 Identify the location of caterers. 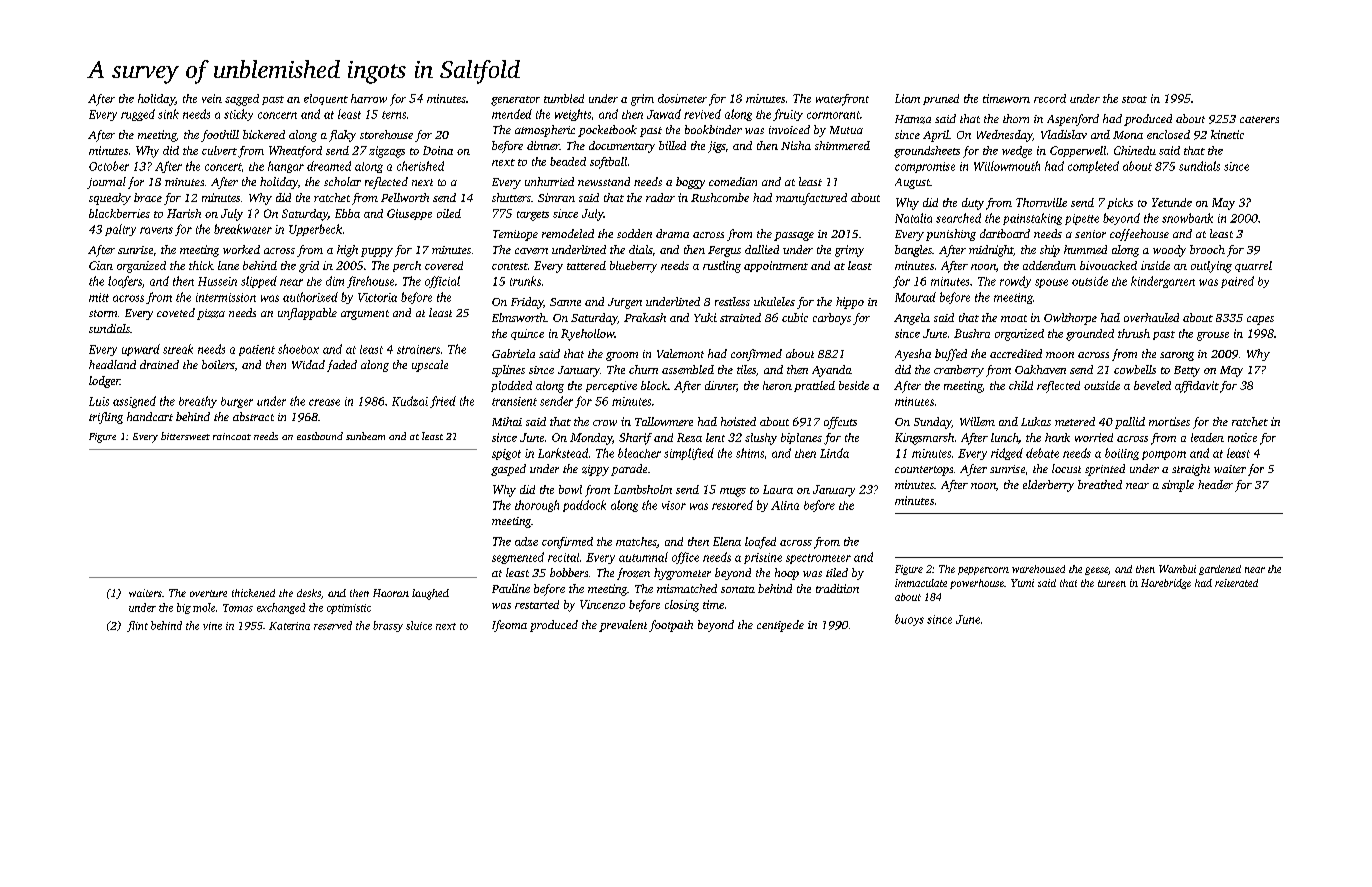
(1259, 119).
